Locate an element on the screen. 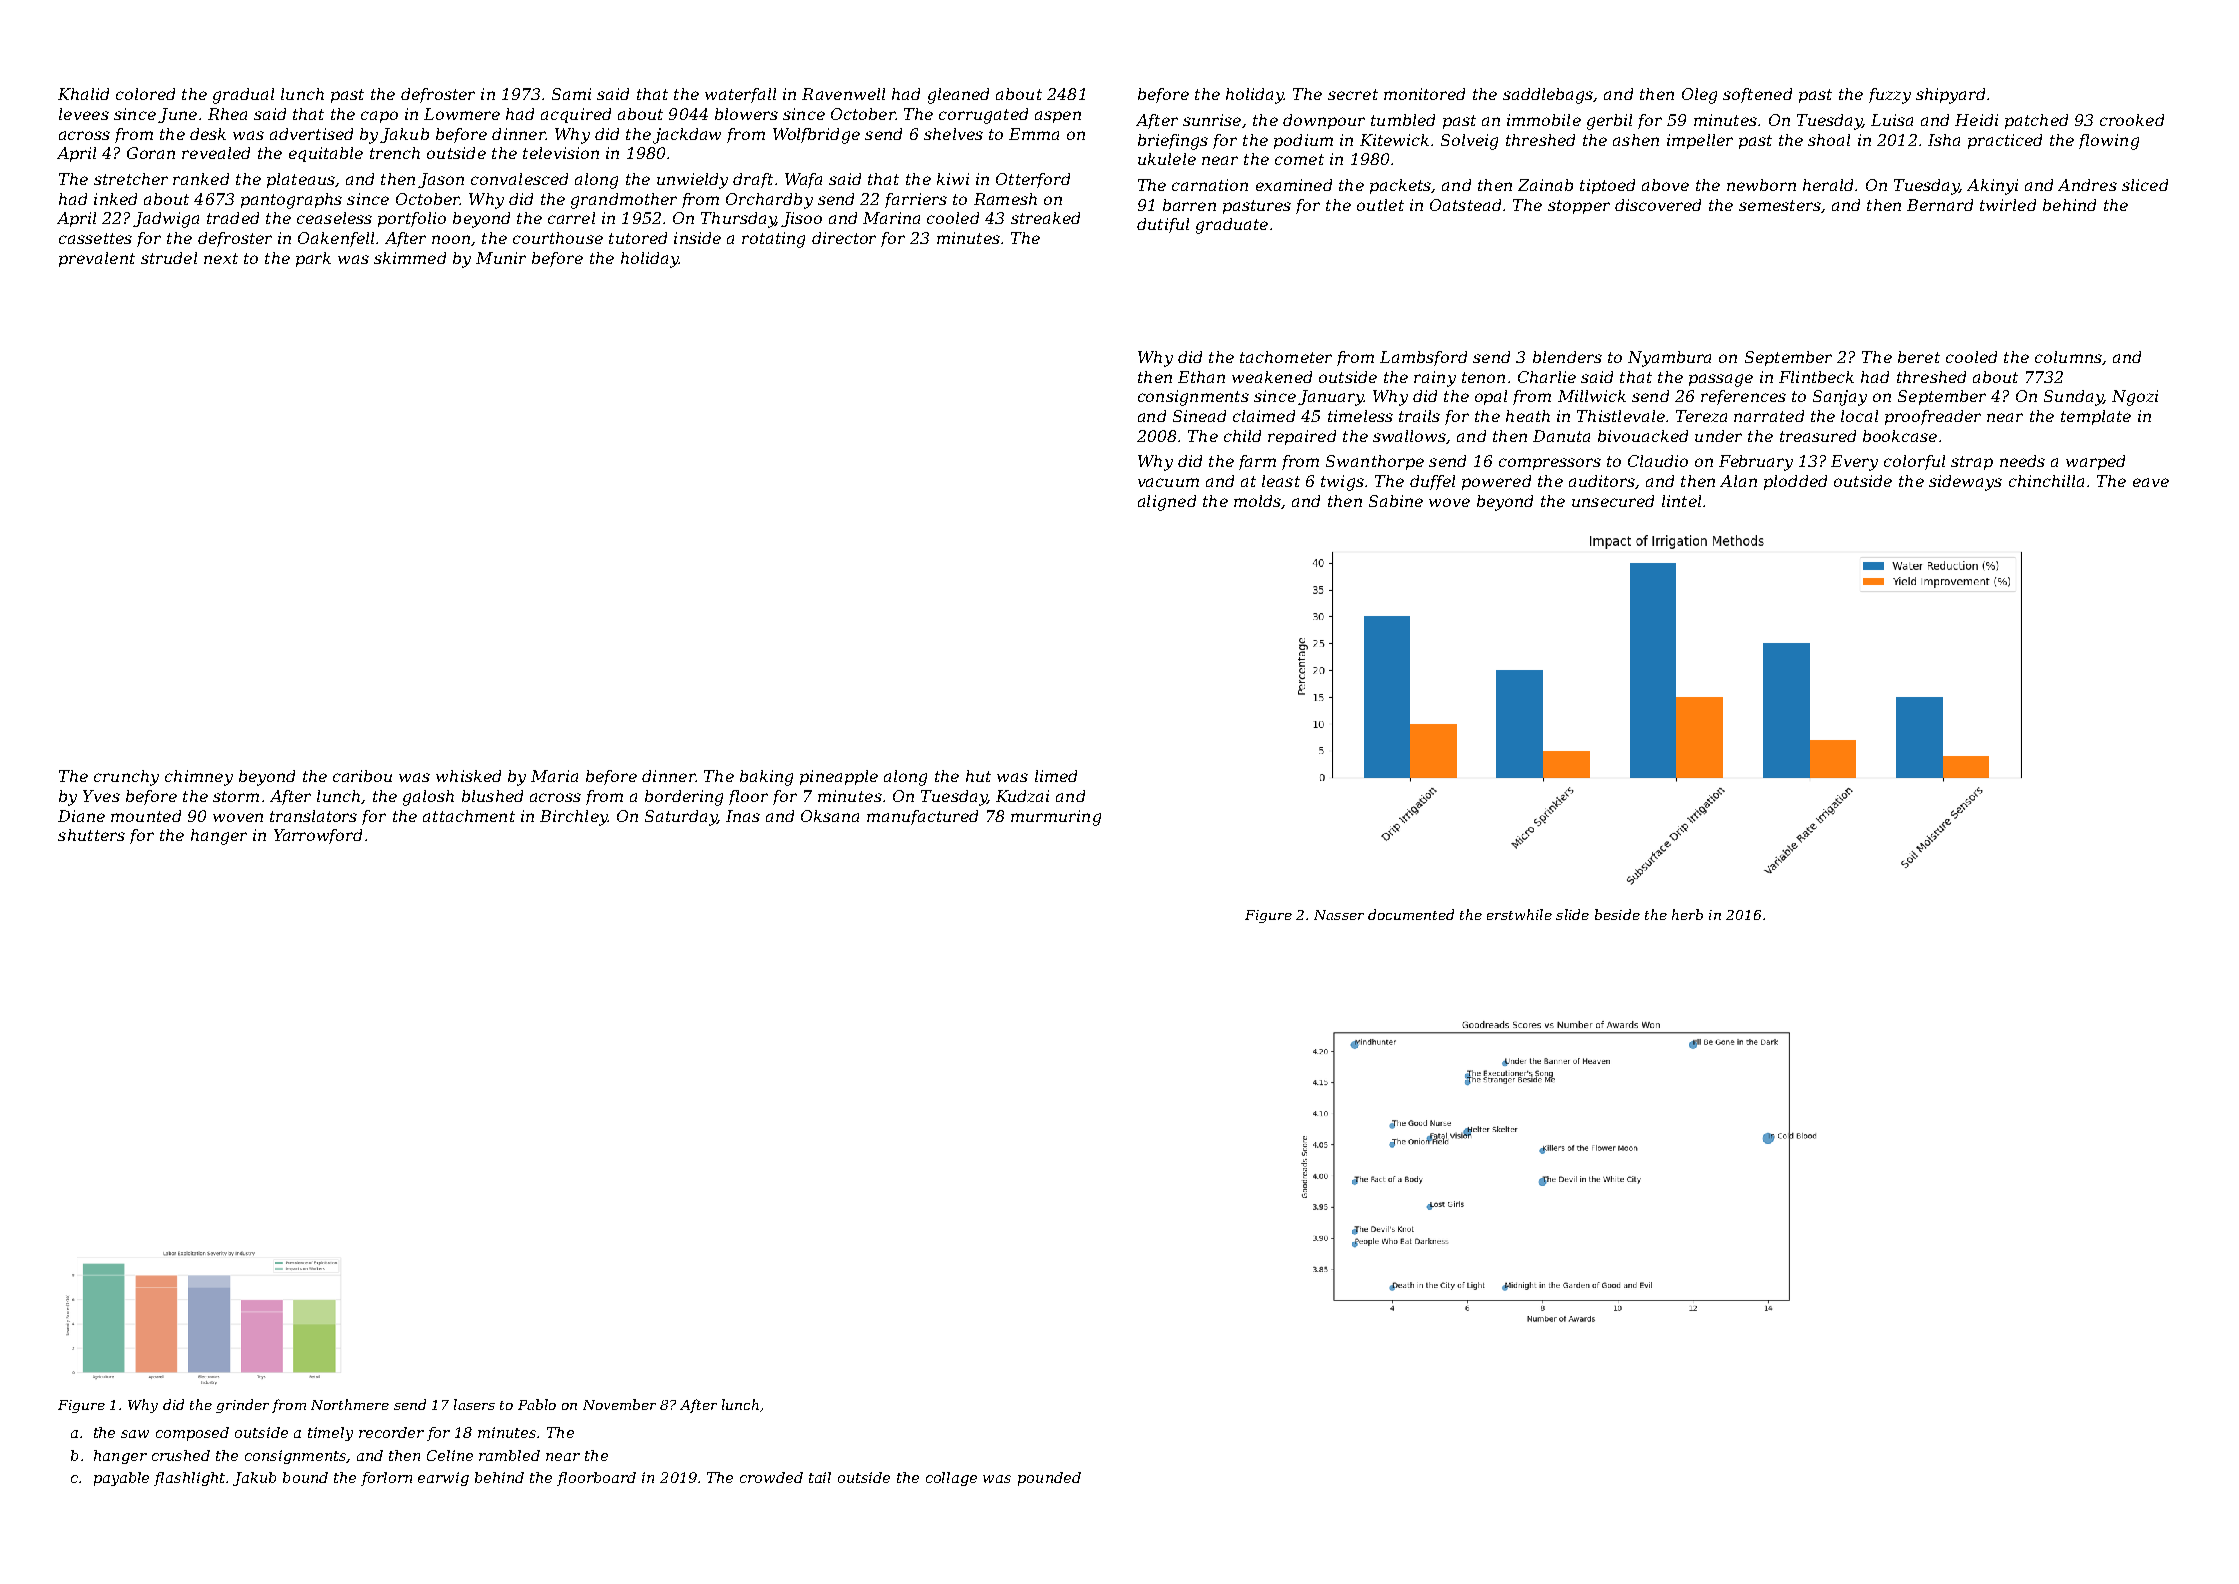 This screenshot has height=1584, width=2239. Pablo is located at coordinates (537, 1404).
